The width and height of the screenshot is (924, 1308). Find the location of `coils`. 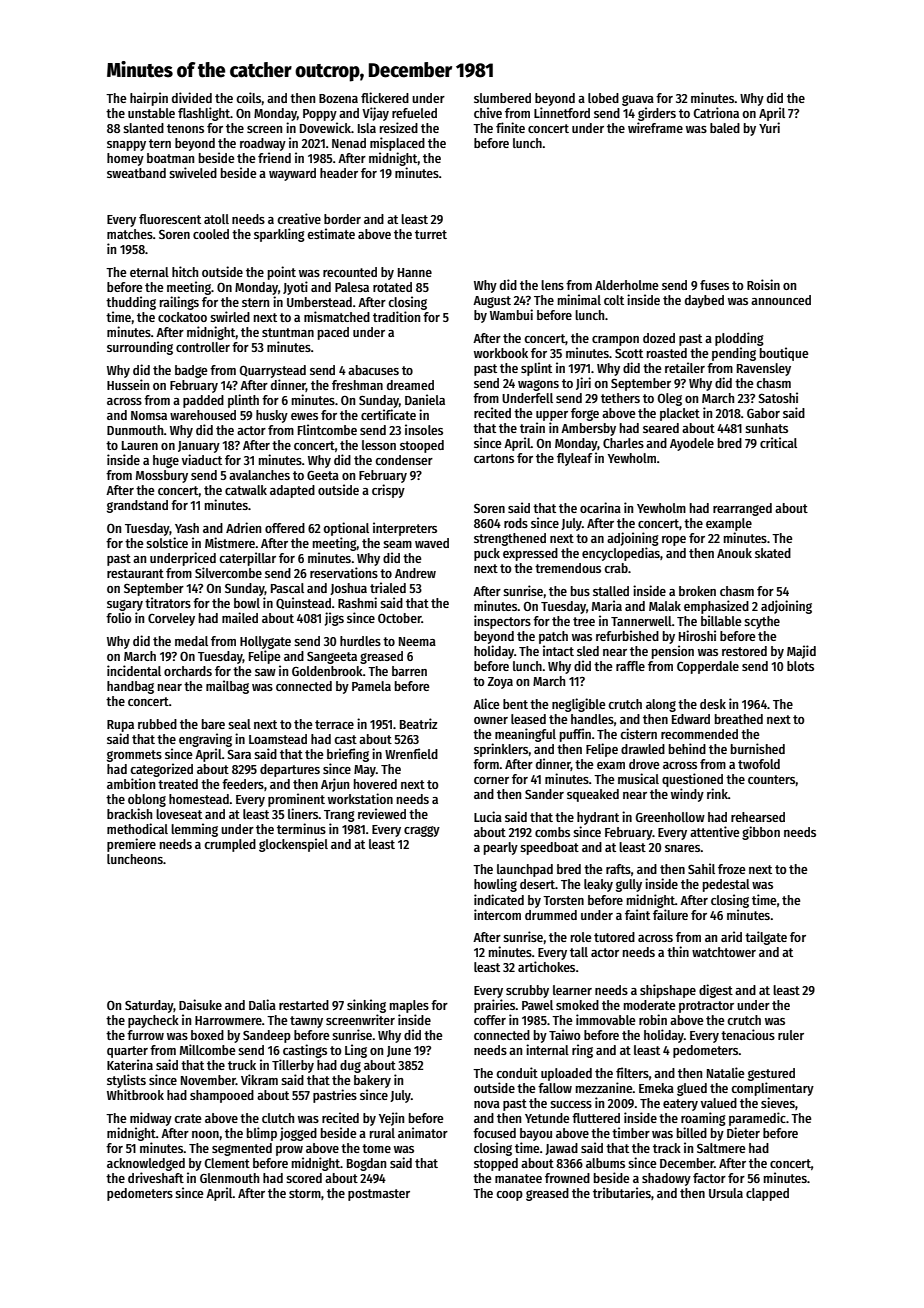

coils is located at coordinates (249, 97).
